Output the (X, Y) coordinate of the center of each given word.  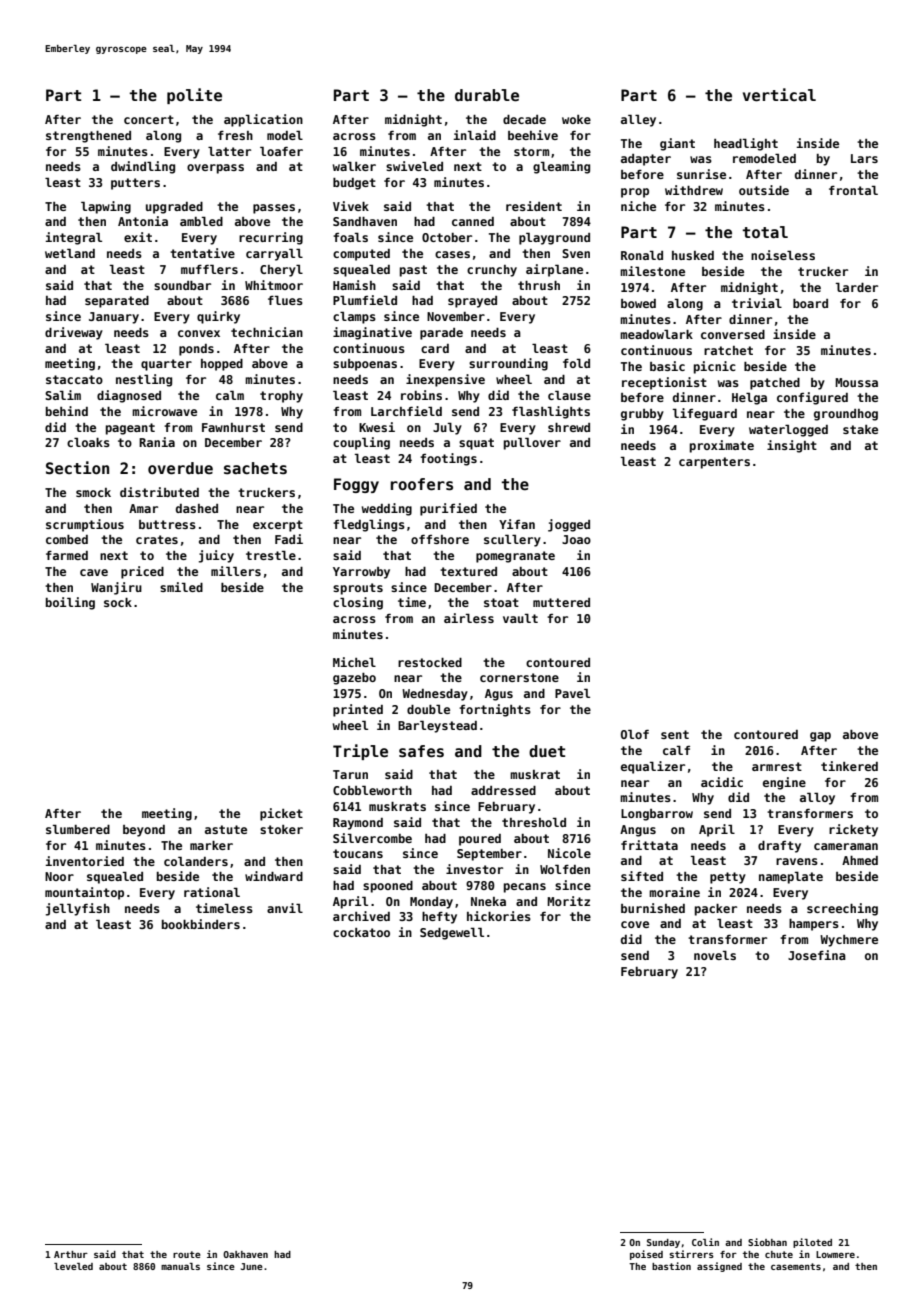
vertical (779, 95)
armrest (777, 766)
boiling (70, 603)
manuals (180, 1266)
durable (487, 95)
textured (468, 571)
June (252, 1266)
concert (149, 119)
